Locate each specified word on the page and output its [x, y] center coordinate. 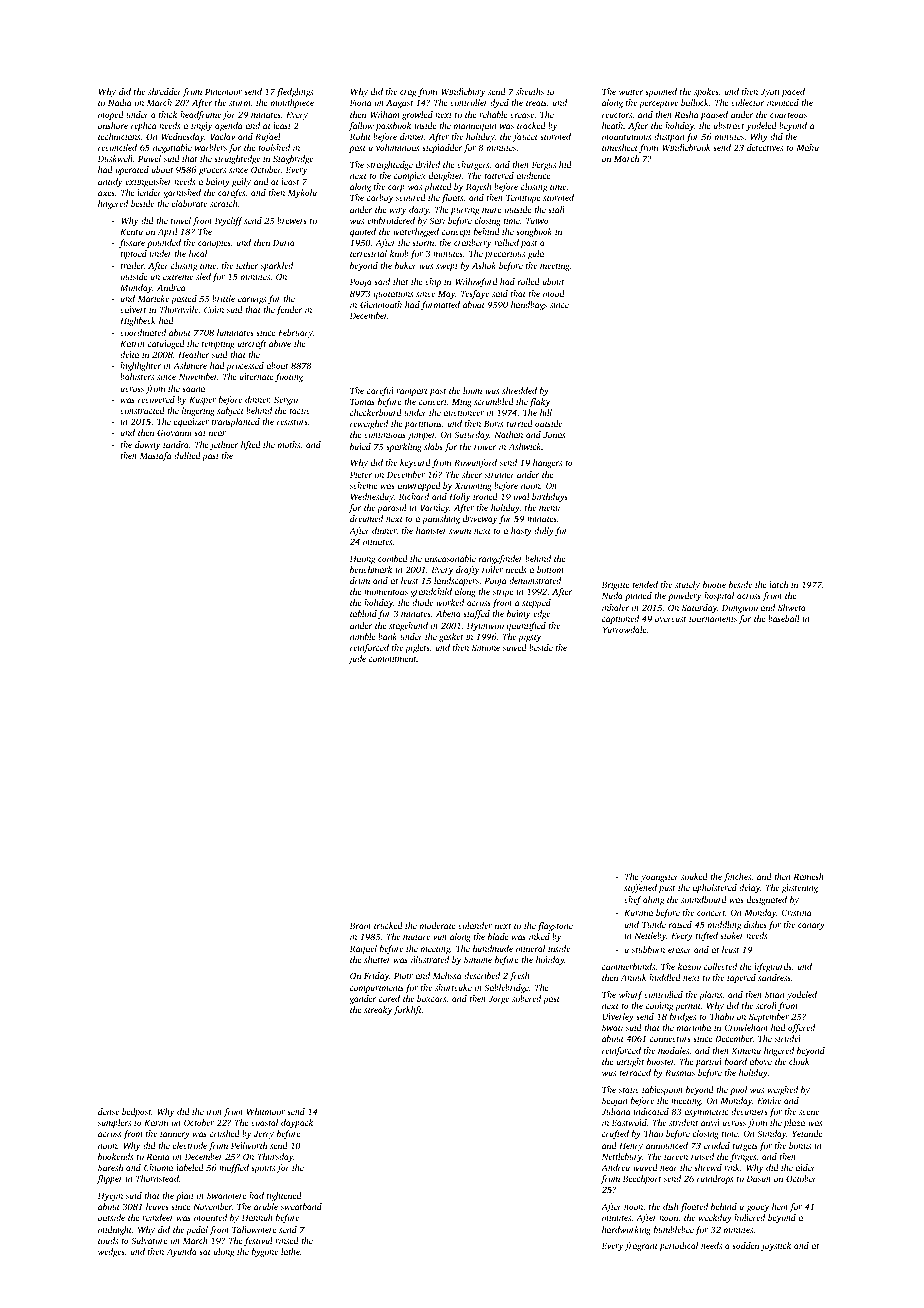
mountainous [626, 137]
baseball [784, 618]
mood [554, 293]
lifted [251, 445]
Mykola [302, 193]
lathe [290, 1251]
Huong [362, 559]
